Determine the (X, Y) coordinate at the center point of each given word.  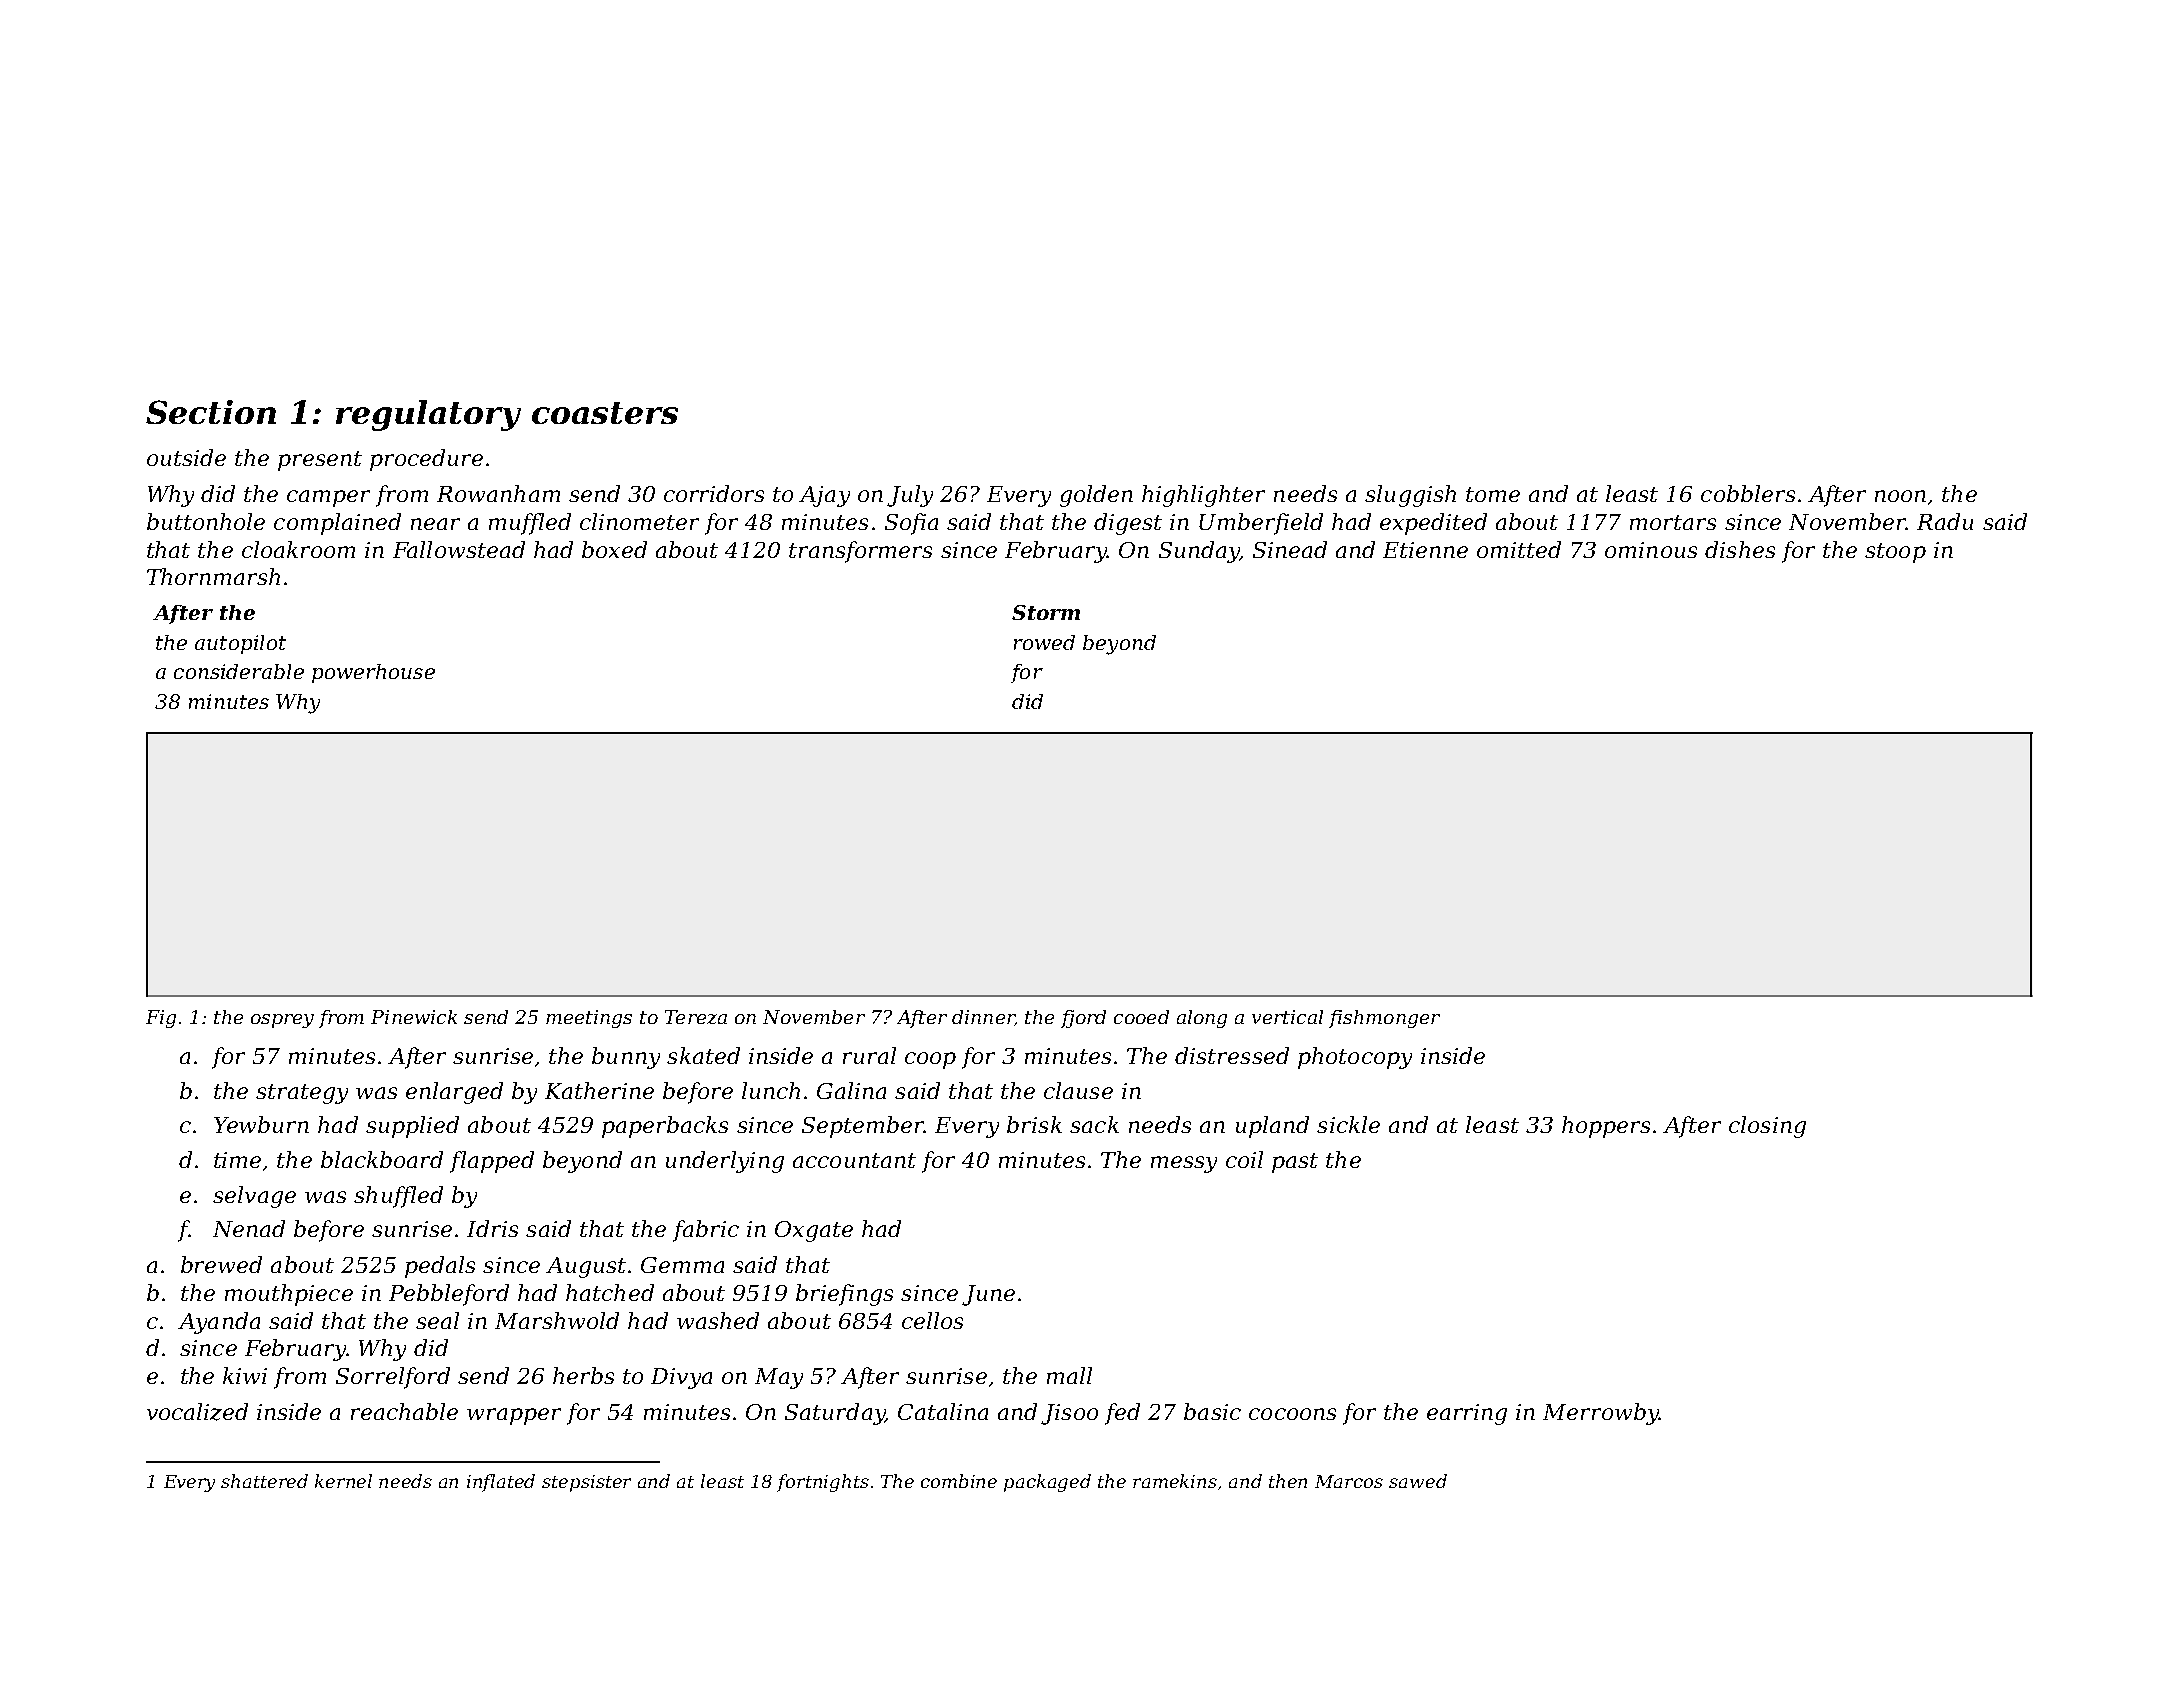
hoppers (1606, 1127)
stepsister (586, 1483)
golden (1096, 496)
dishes (1740, 549)
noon (1900, 496)
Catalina (943, 1411)
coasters (605, 413)
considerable (239, 671)
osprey (282, 1021)
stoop (1895, 553)
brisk (1034, 1124)
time (237, 1160)
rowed (1044, 642)
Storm (1046, 612)
